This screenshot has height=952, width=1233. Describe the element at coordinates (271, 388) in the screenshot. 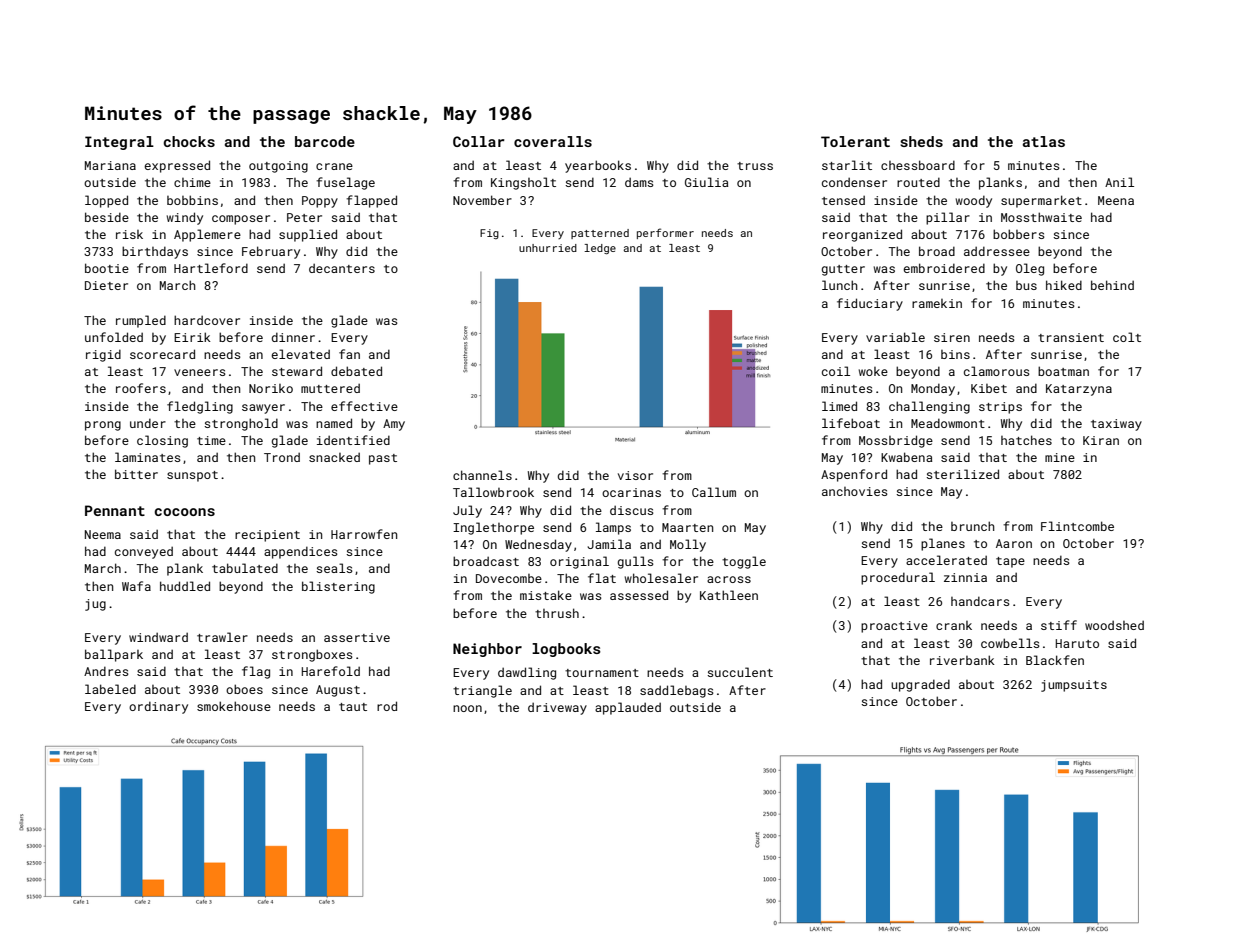

I see `Noriko` at that location.
